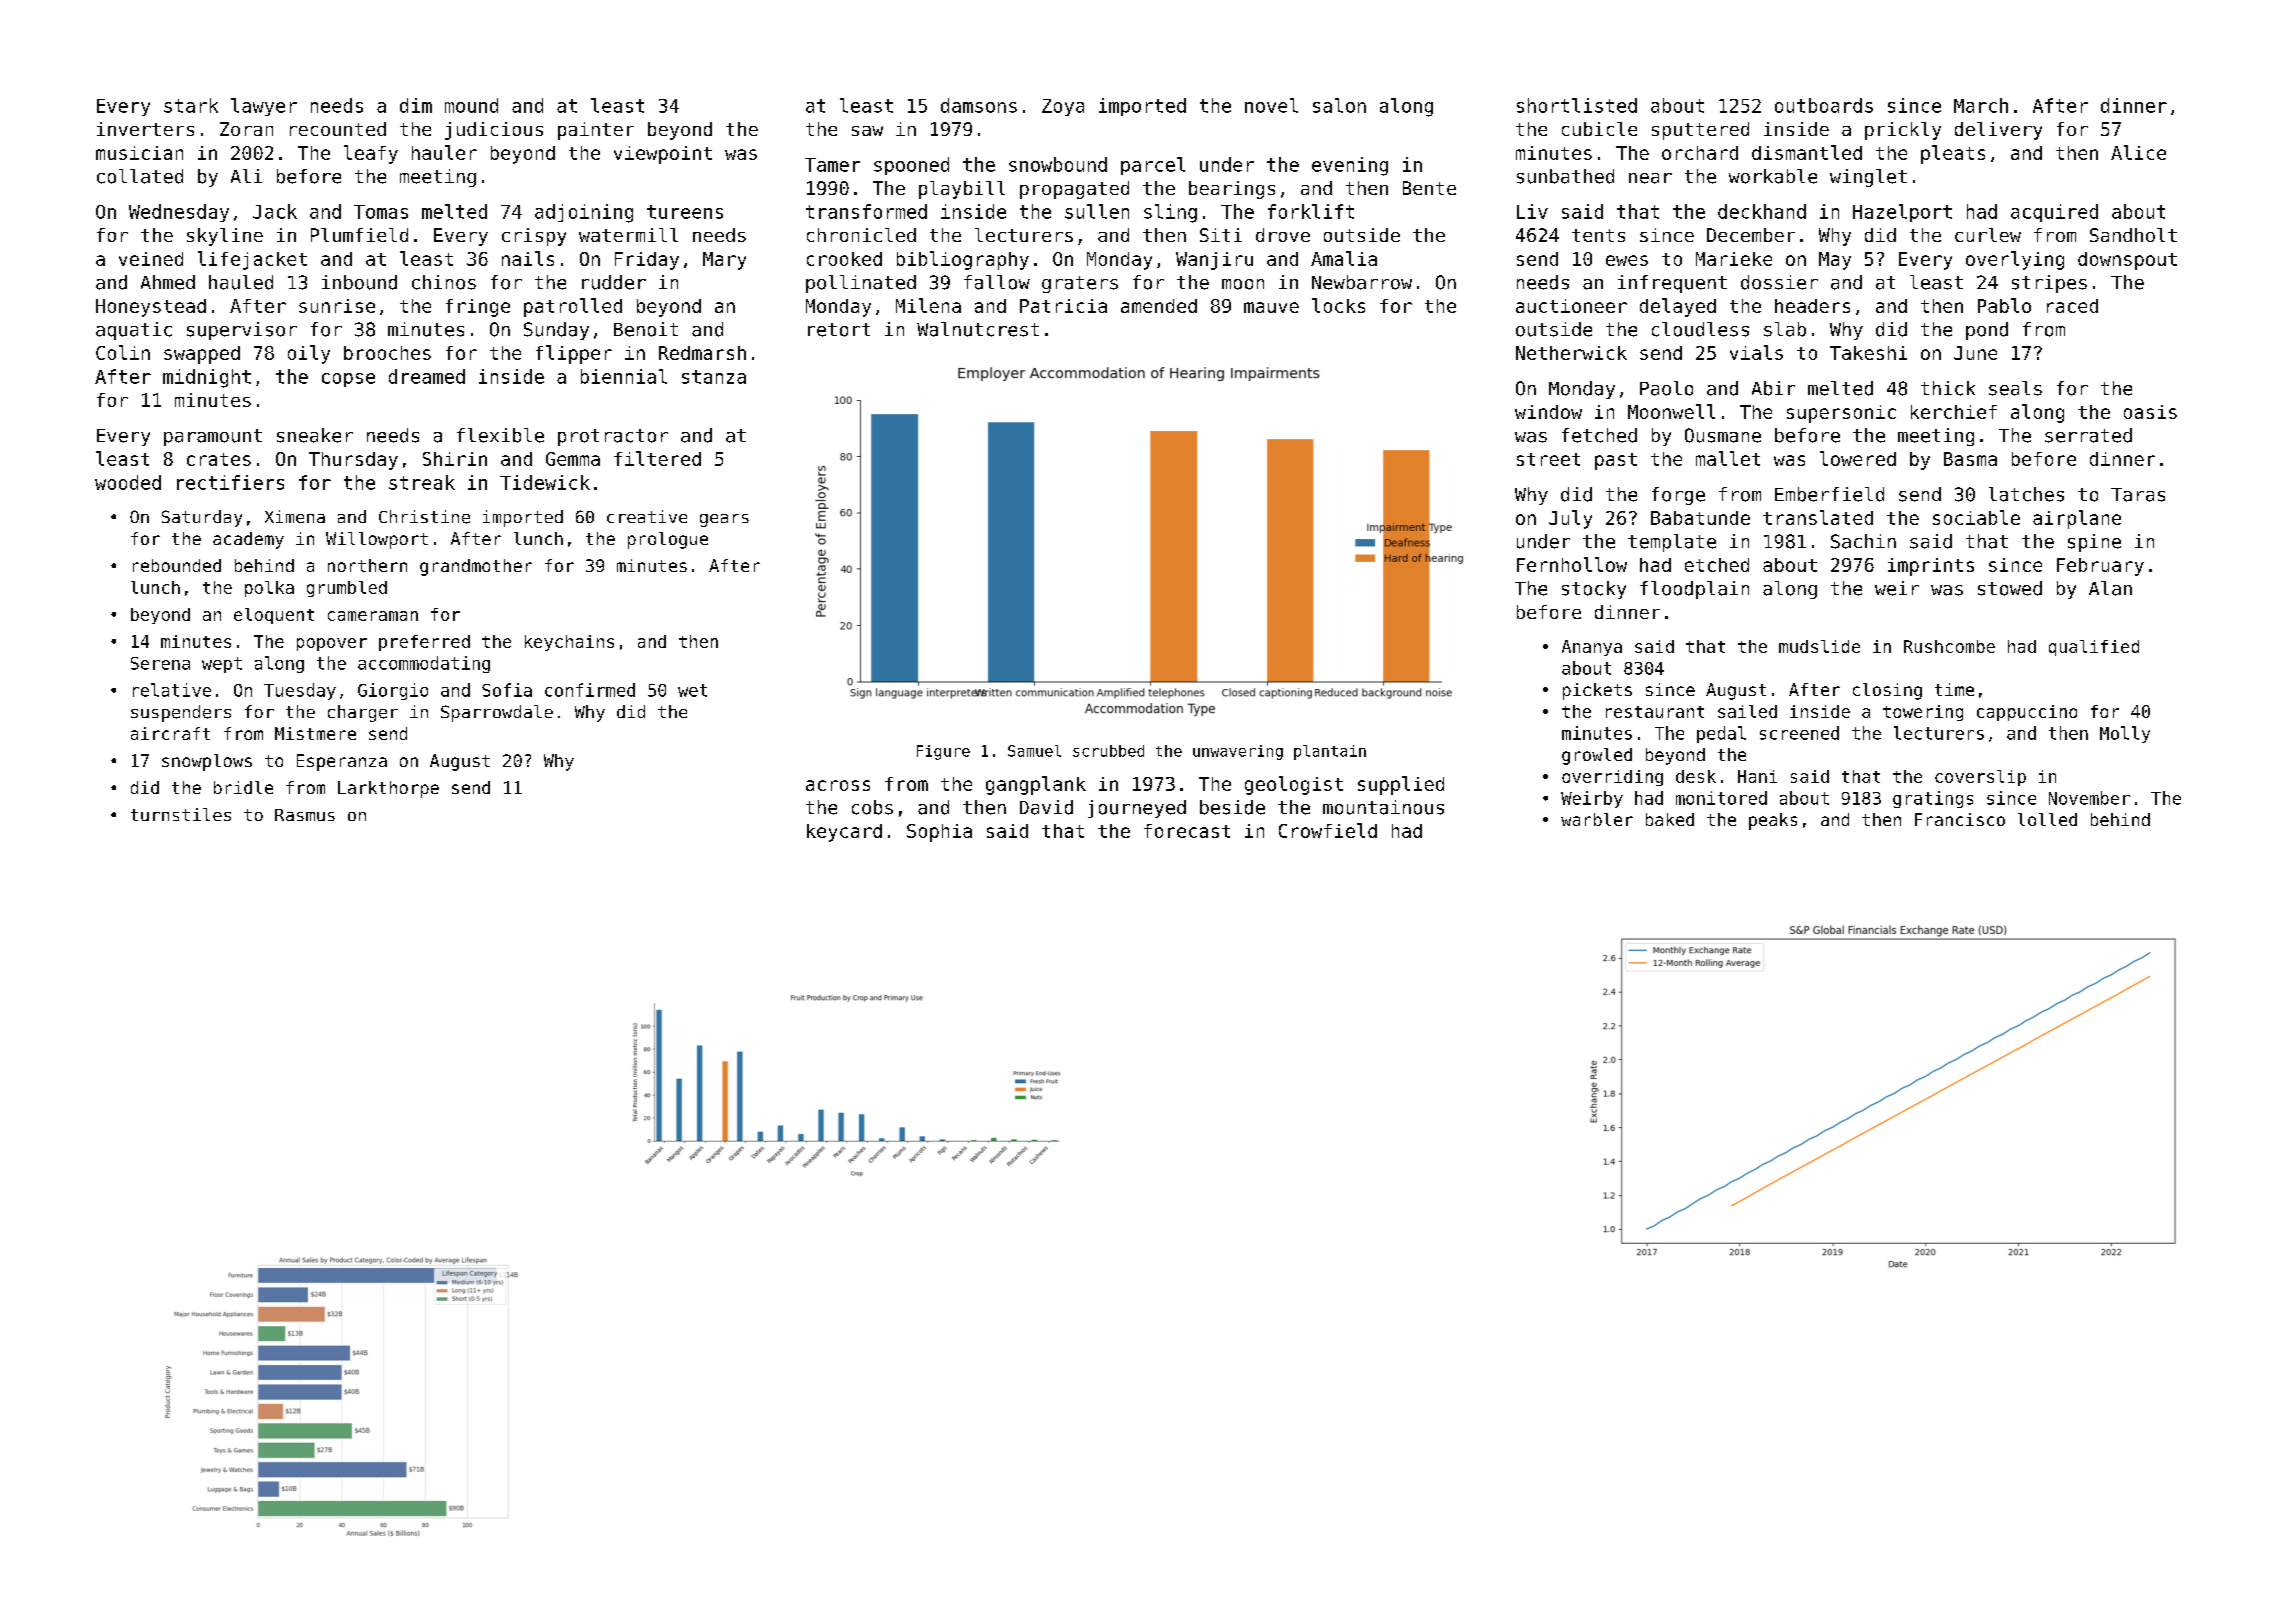  Describe the element at coordinates (241, 282) in the screenshot. I see `hauled` at that location.
